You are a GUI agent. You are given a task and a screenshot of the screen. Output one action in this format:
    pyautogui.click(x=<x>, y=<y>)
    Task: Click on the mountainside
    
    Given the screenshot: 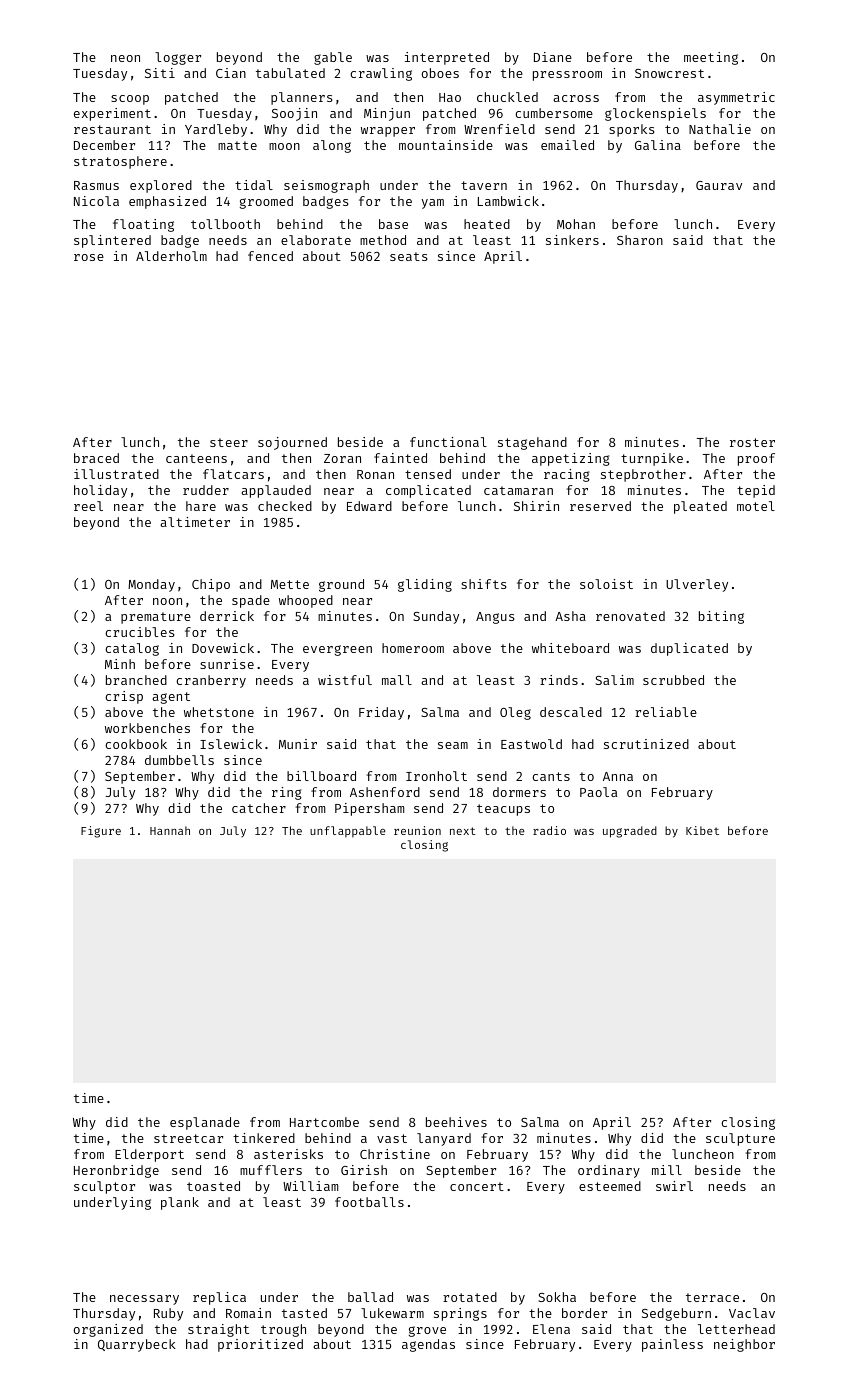 What is the action you would take?
    pyautogui.click(x=446, y=145)
